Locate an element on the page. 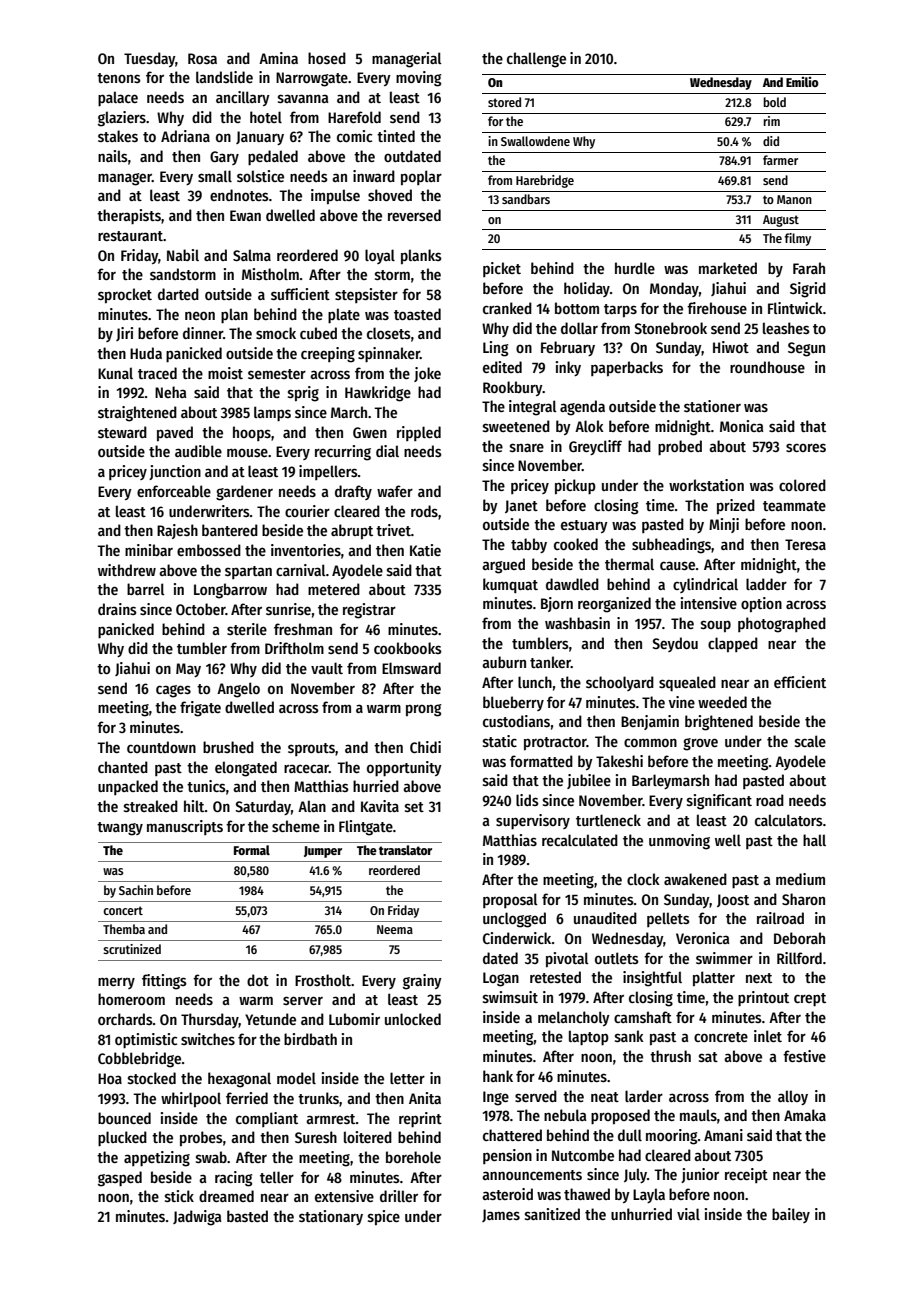 The width and height of the page is (924, 1308). probed is located at coordinates (680, 447).
